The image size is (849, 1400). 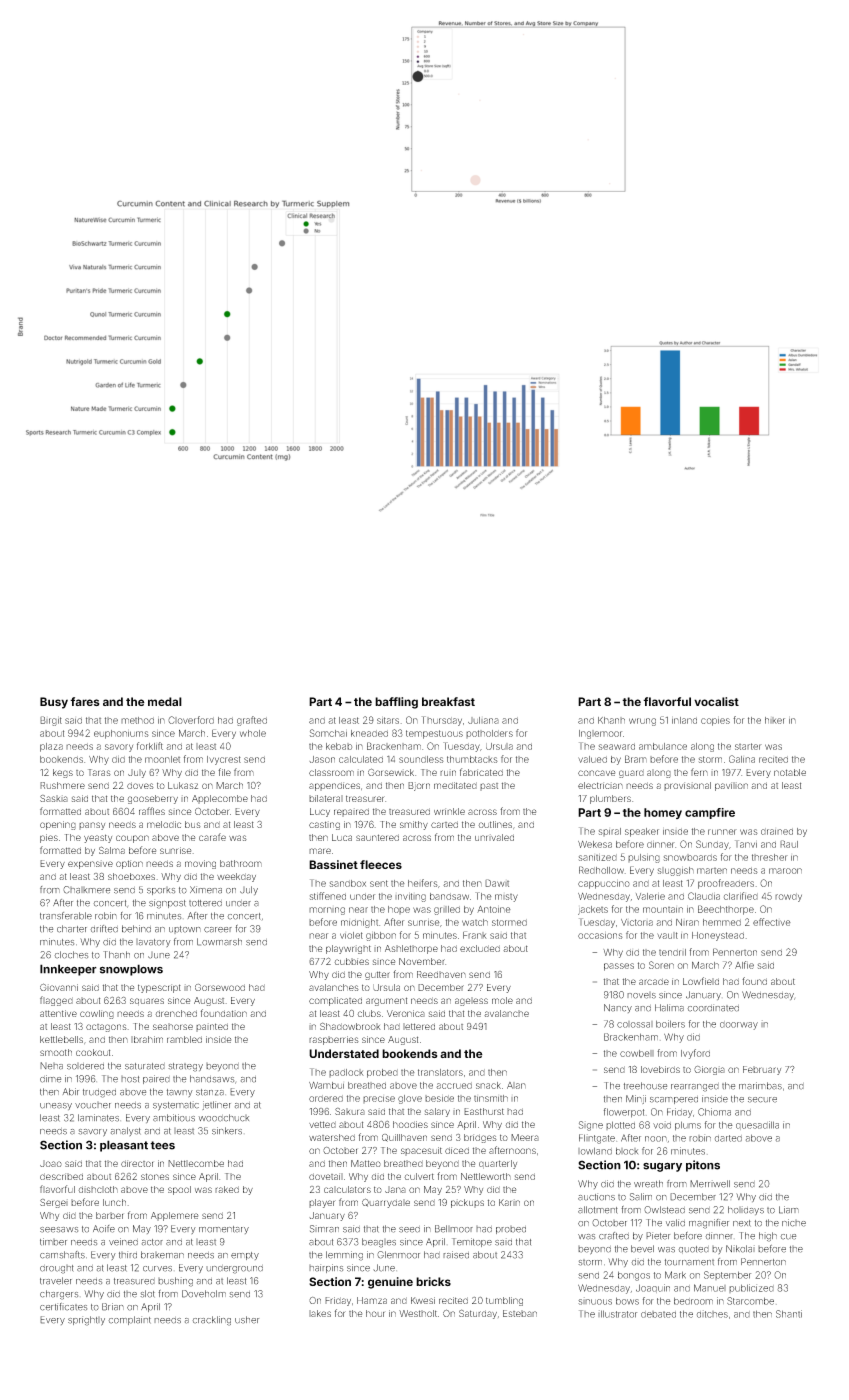 I want to click on kneaded, so click(x=369, y=733).
